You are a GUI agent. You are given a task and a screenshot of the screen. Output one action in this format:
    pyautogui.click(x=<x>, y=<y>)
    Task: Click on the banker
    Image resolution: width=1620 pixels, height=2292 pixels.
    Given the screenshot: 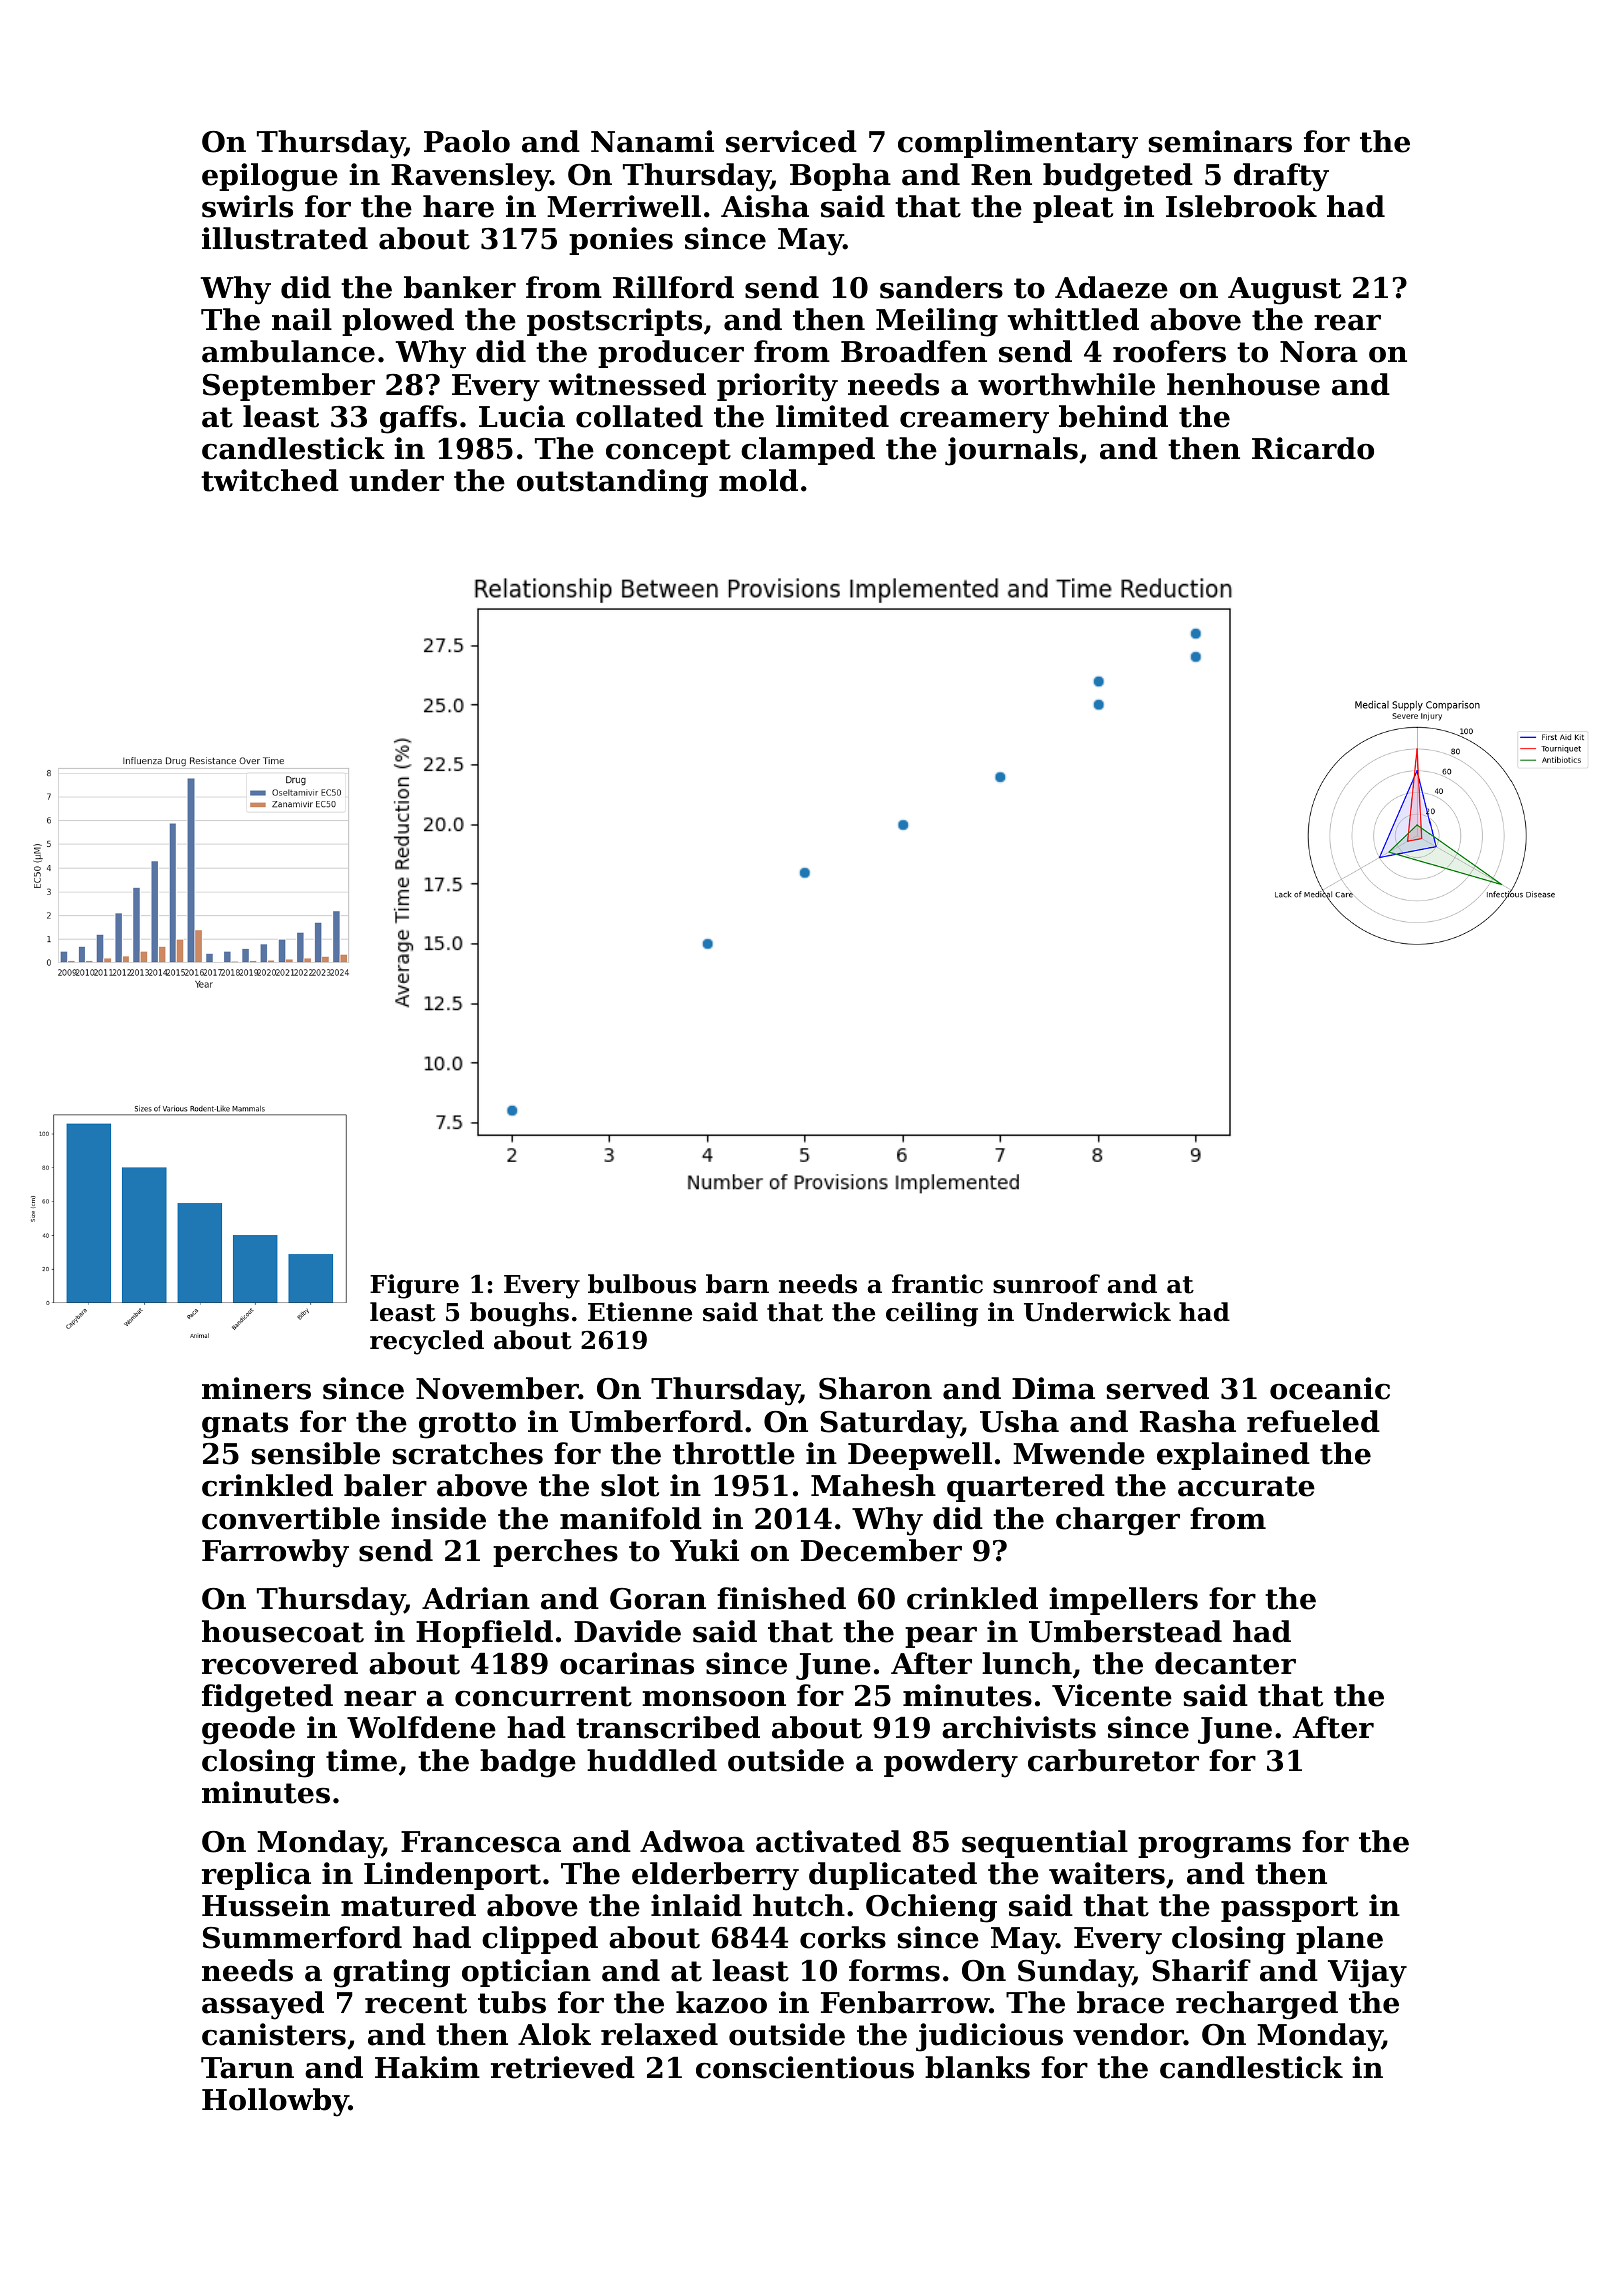 What is the action you would take?
    pyautogui.click(x=460, y=287)
